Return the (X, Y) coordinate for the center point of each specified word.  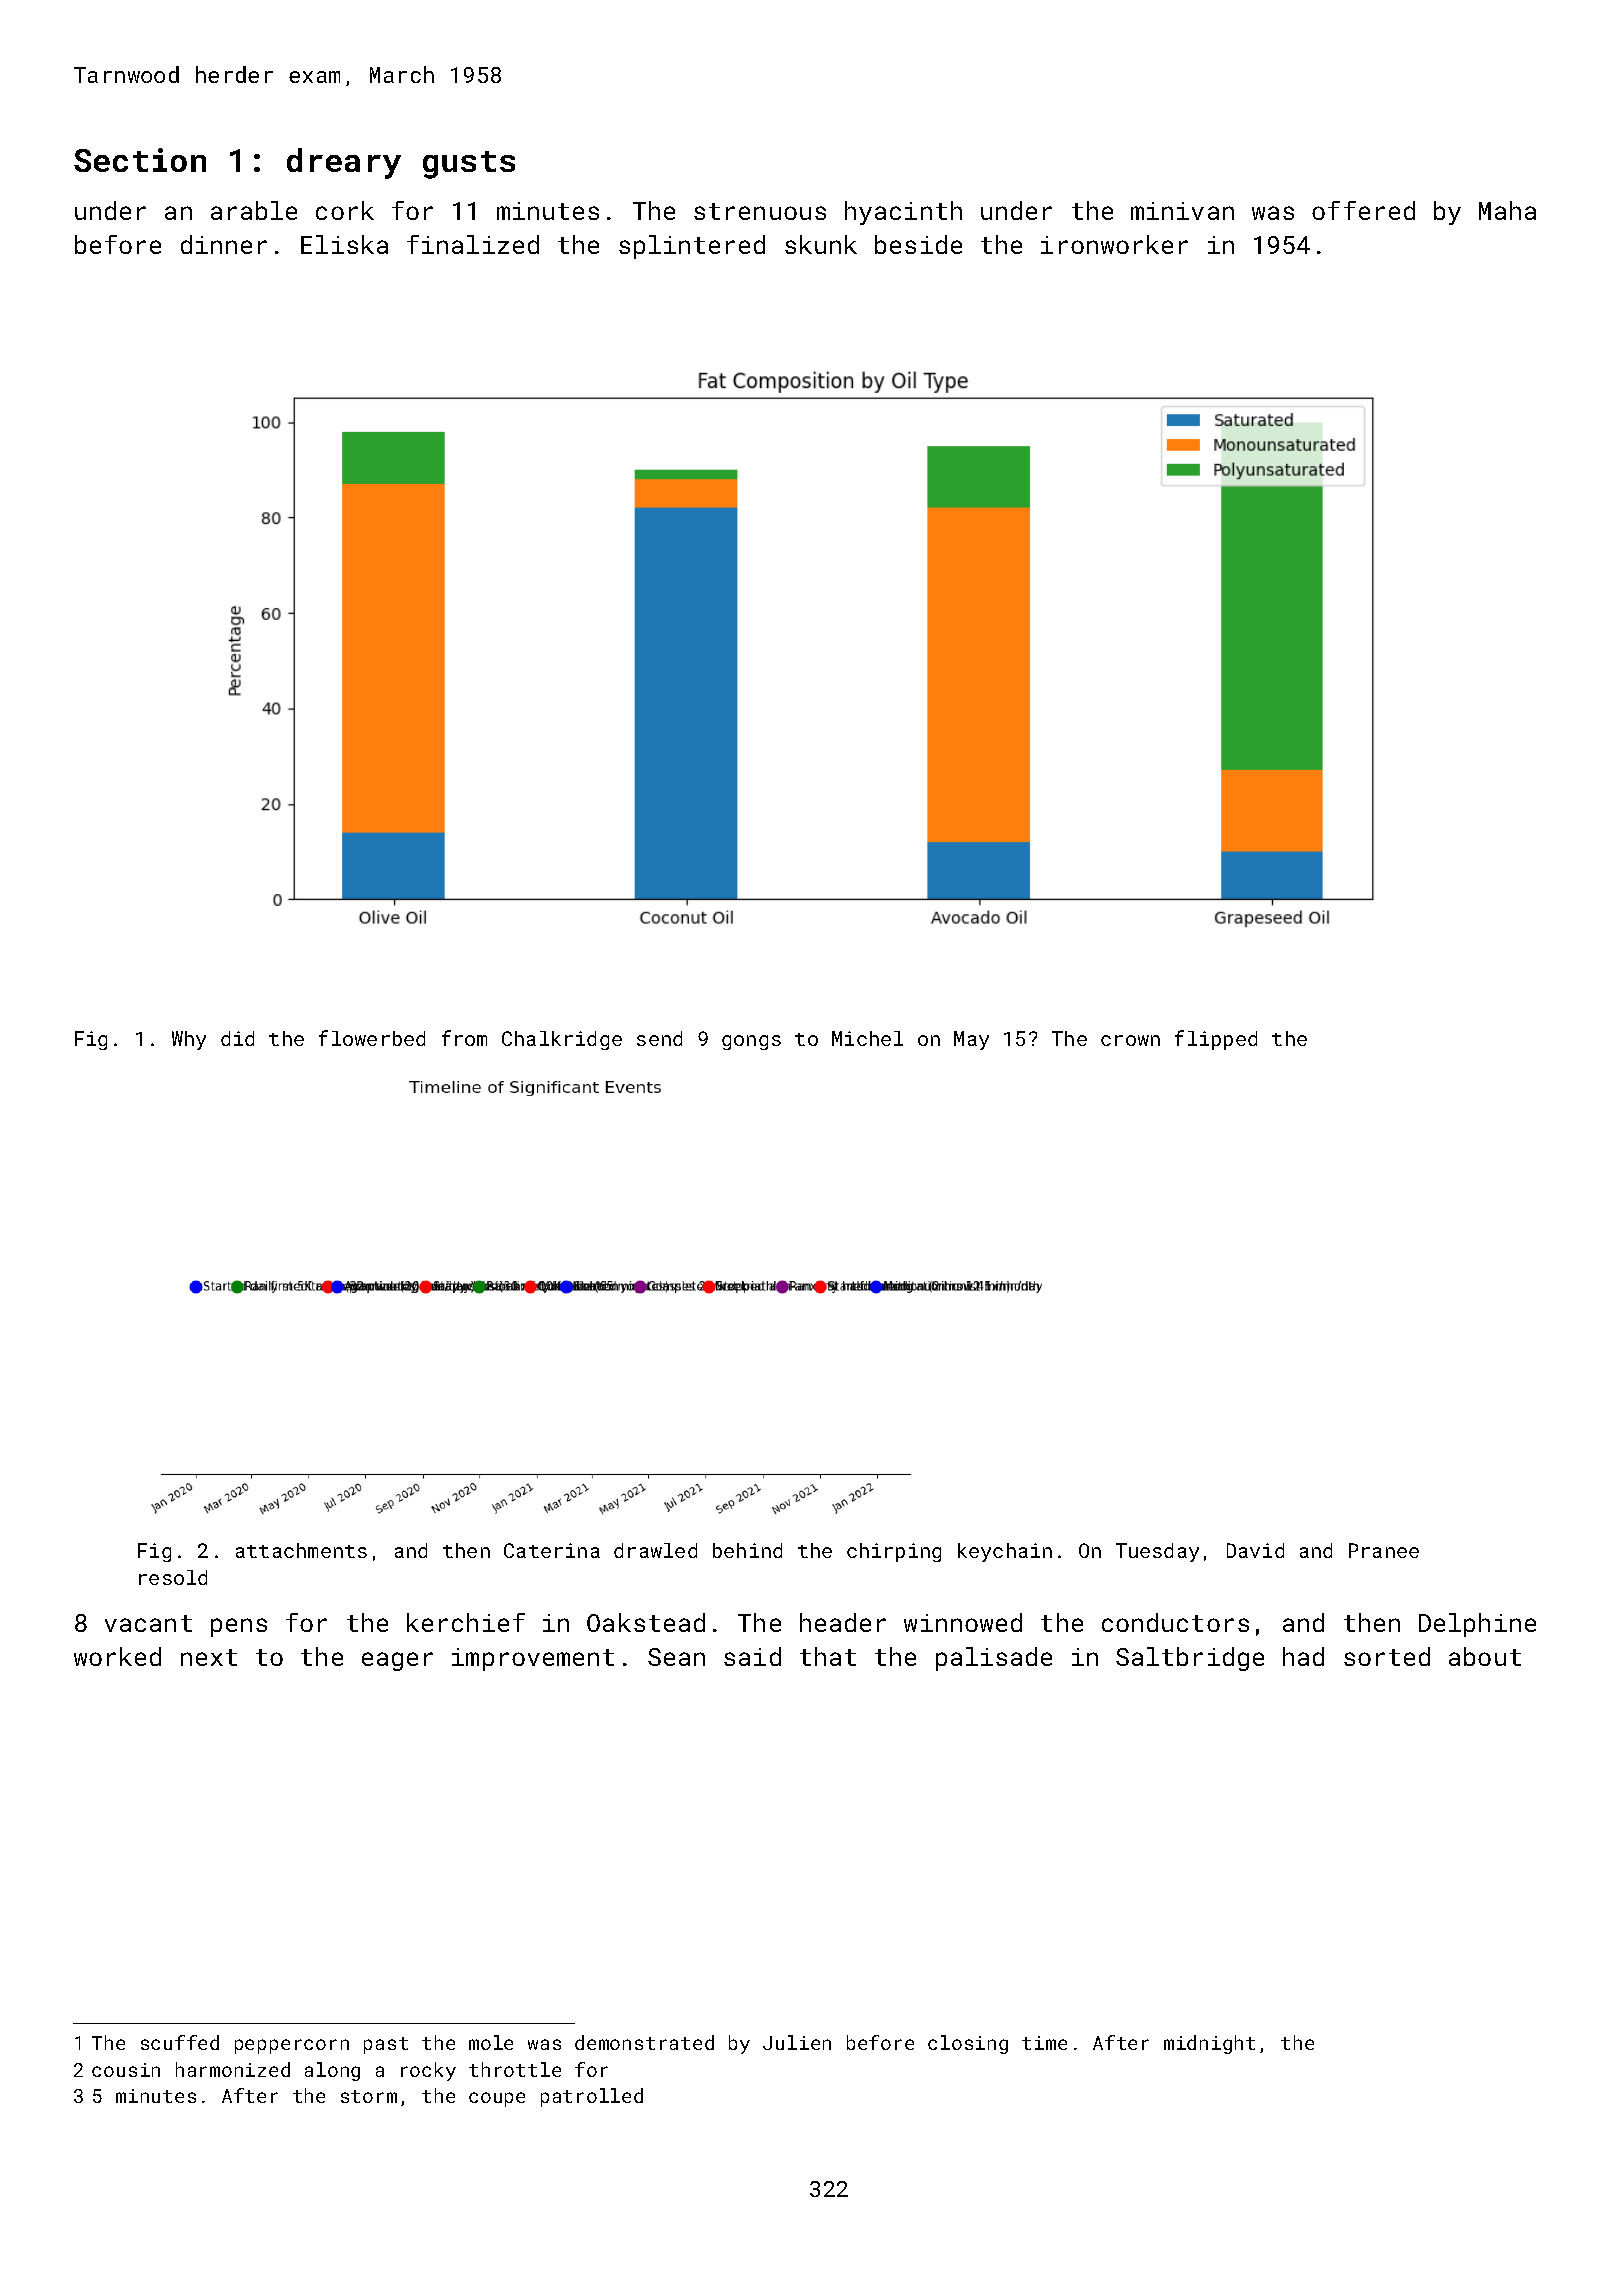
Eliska (344, 244)
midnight (1209, 2044)
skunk (821, 244)
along (332, 2071)
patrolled (592, 2097)
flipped (1216, 1040)
